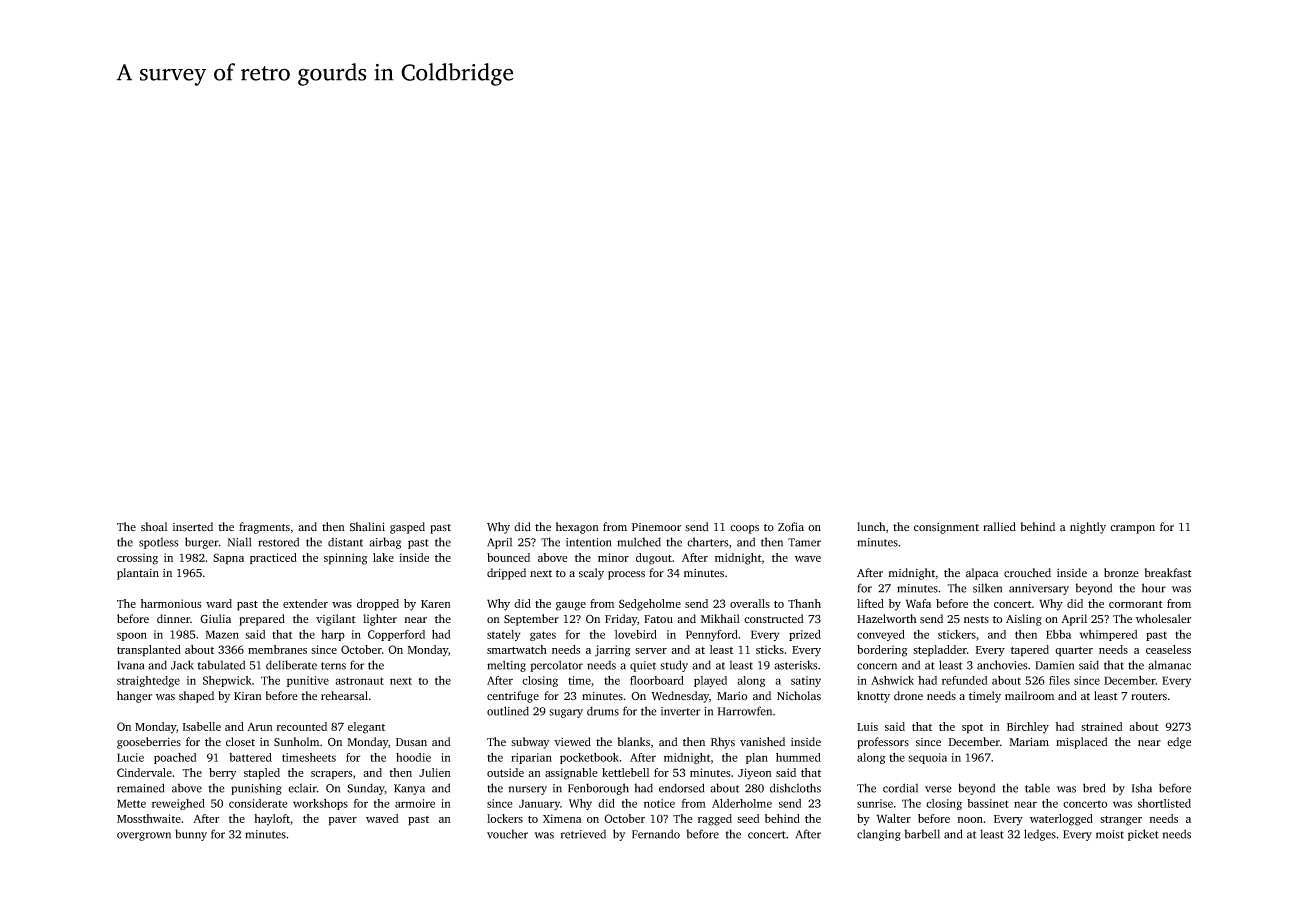  I want to click on dinner, so click(173, 619).
